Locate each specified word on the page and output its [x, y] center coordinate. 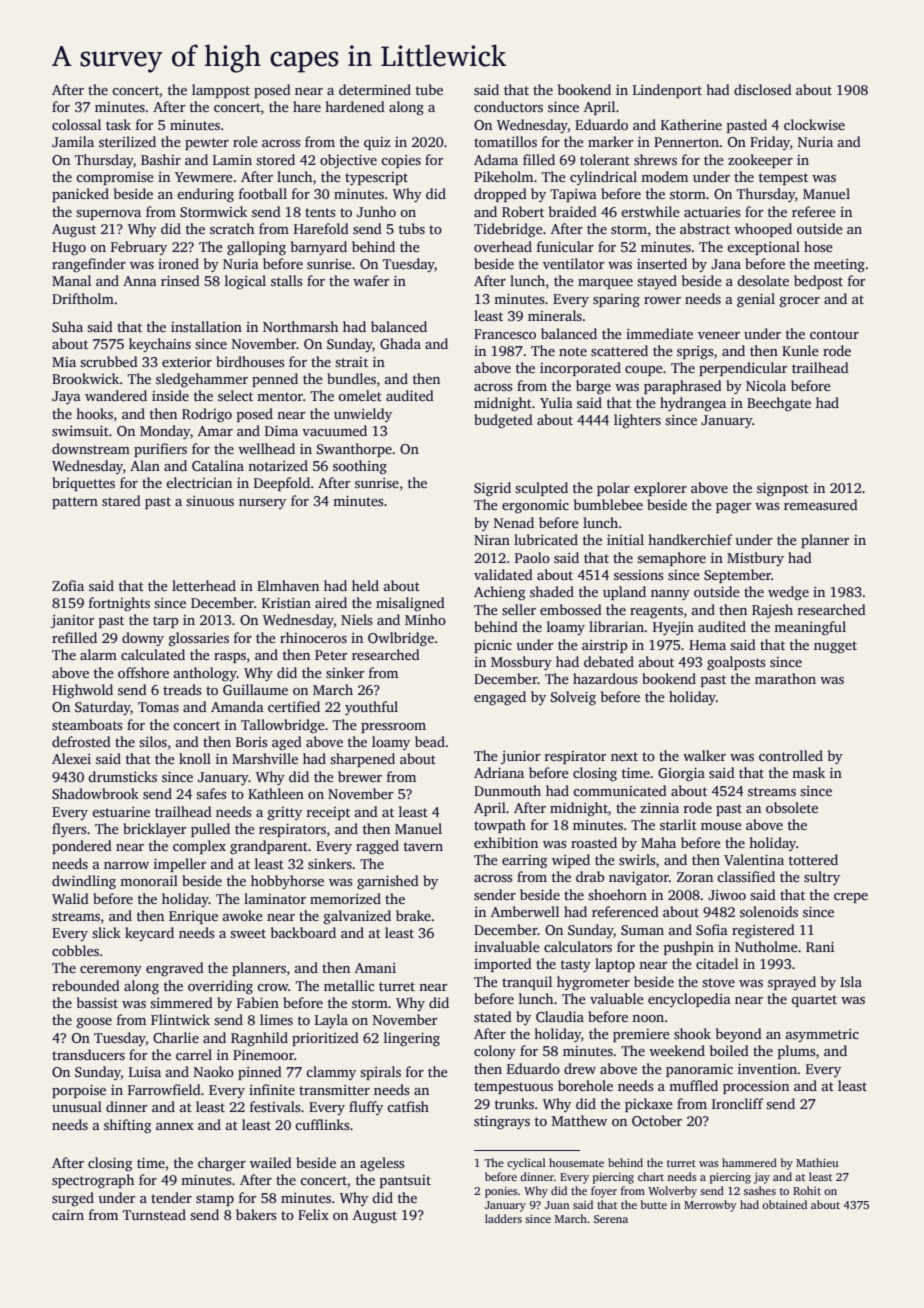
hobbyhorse [287, 882]
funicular [565, 246]
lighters [637, 421]
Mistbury [755, 559]
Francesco [505, 334]
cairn [68, 1215]
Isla [851, 981]
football [263, 193]
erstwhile [650, 211]
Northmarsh [300, 326]
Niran [492, 540]
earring [524, 861]
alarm [98, 654]
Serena [611, 1219]
